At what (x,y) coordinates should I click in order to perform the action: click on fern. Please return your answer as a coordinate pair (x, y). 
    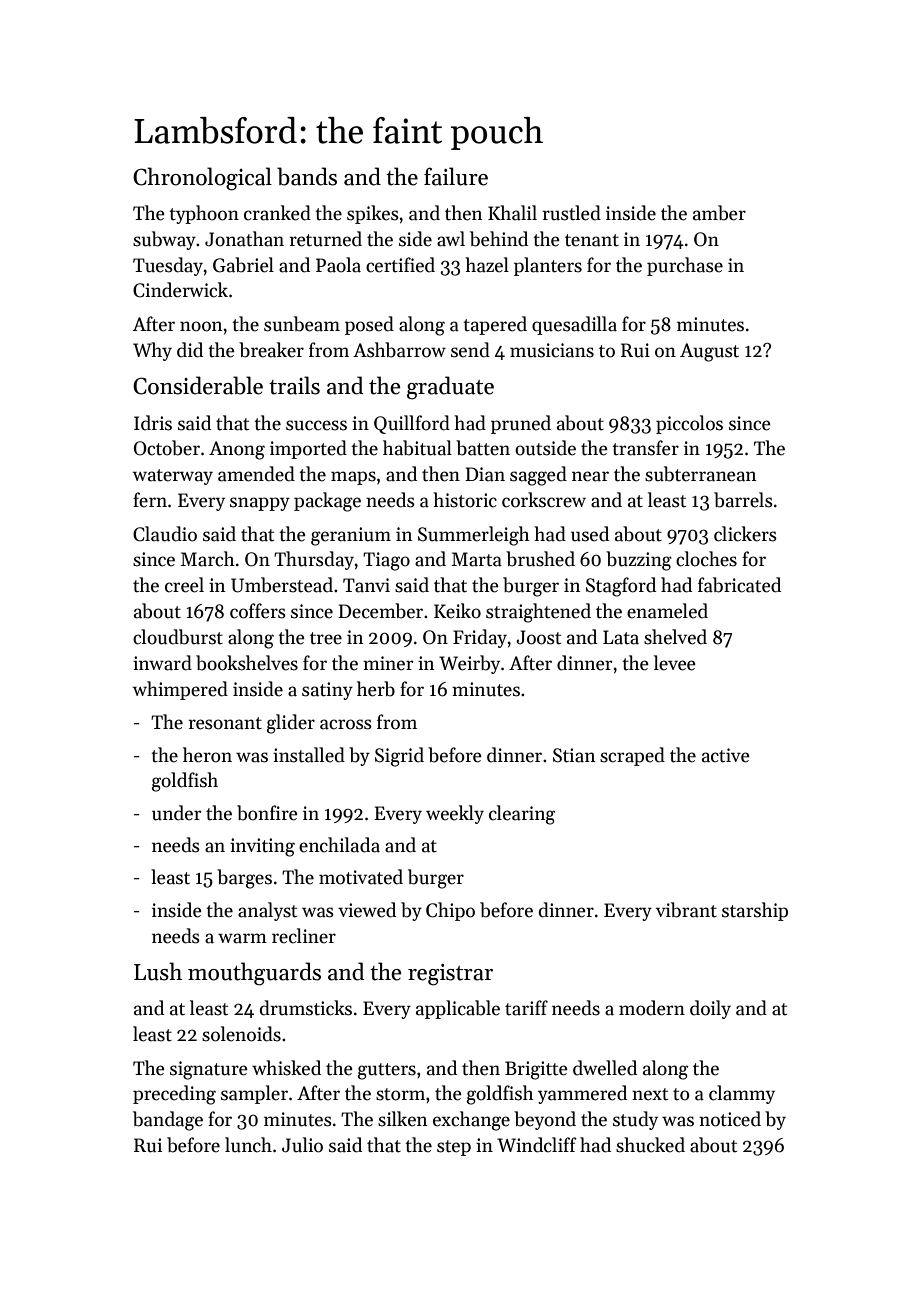
    Looking at the image, I should click on (150, 500).
